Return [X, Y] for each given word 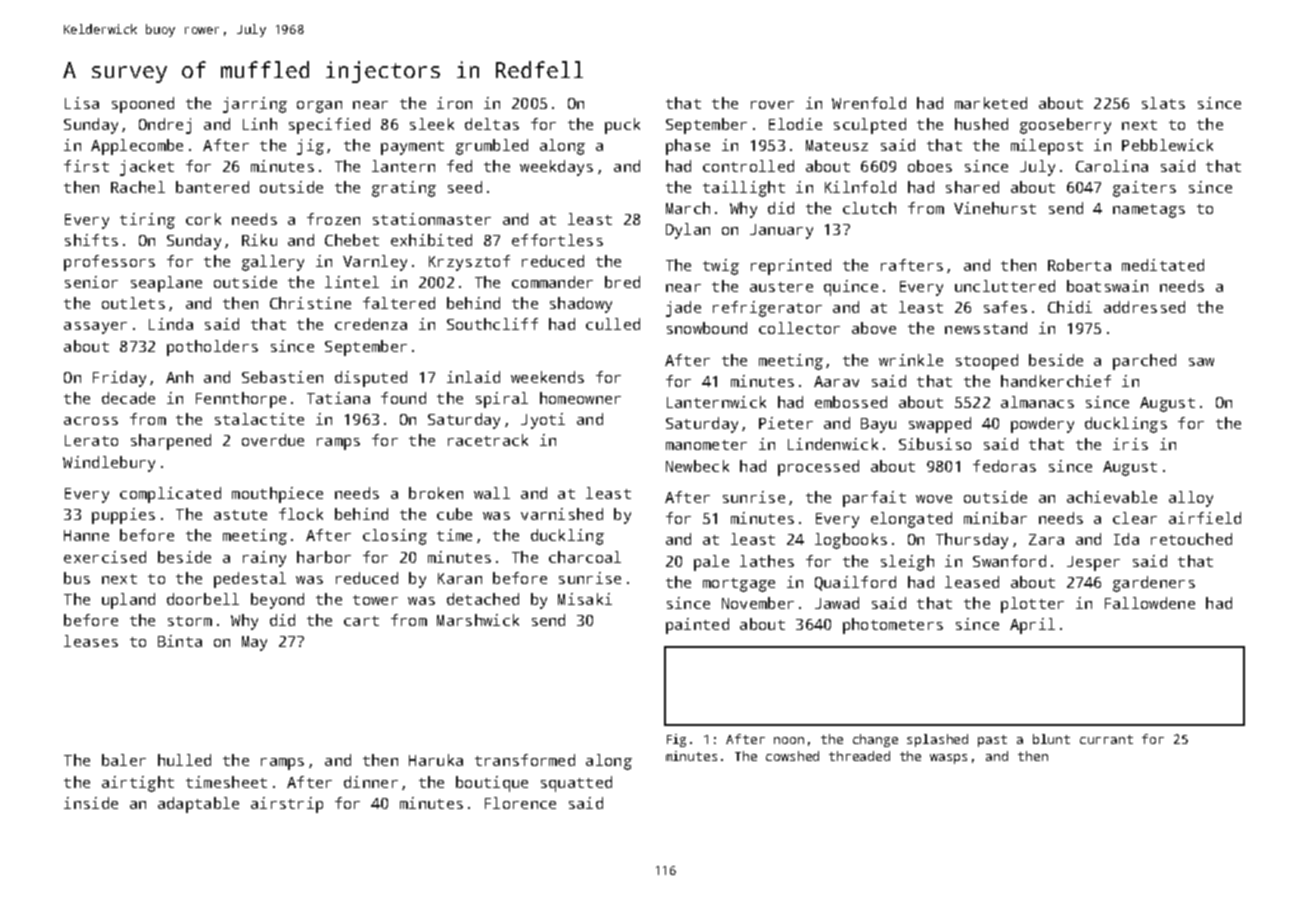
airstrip [287, 805]
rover [772, 105]
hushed [981, 124]
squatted [576, 784]
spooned [143, 105]
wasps [948, 759]
